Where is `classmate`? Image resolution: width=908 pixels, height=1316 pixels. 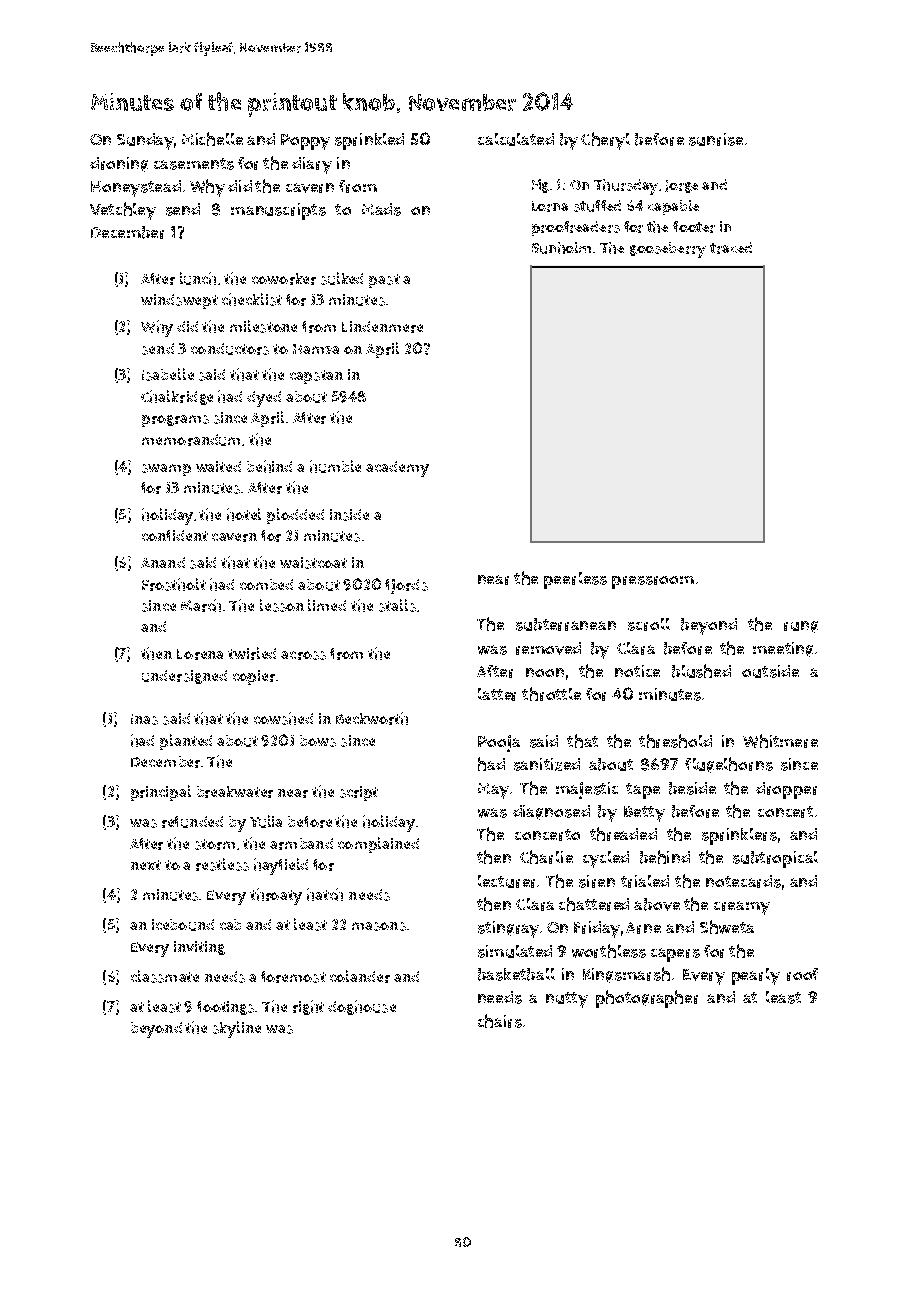
classmate is located at coordinates (165, 976).
